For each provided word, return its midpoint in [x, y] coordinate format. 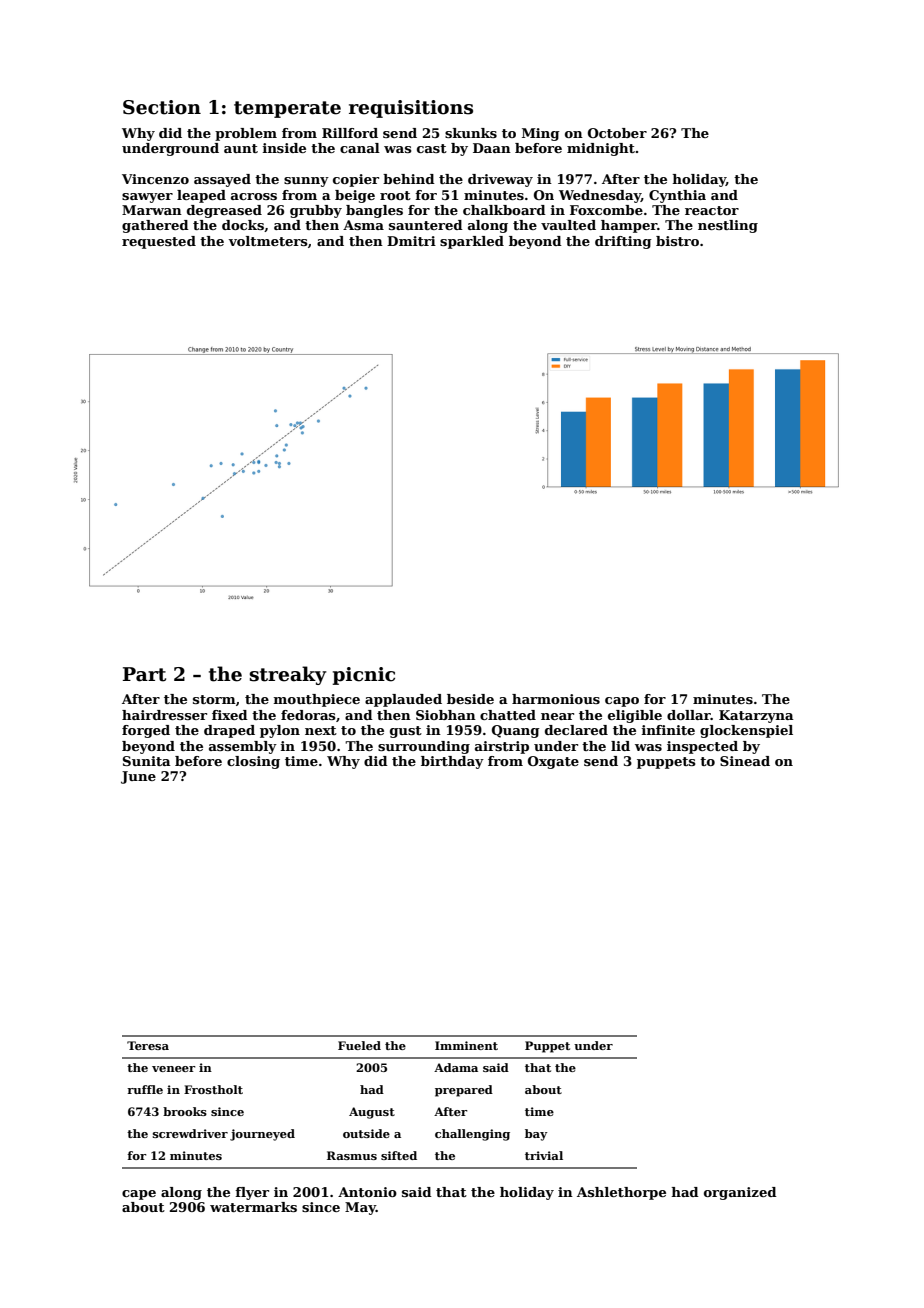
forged [146, 731]
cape [139, 1195]
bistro [677, 241]
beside [470, 699]
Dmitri [411, 241]
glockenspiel [746, 731]
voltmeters [268, 241]
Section [162, 107]
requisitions [411, 109]
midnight [601, 149]
